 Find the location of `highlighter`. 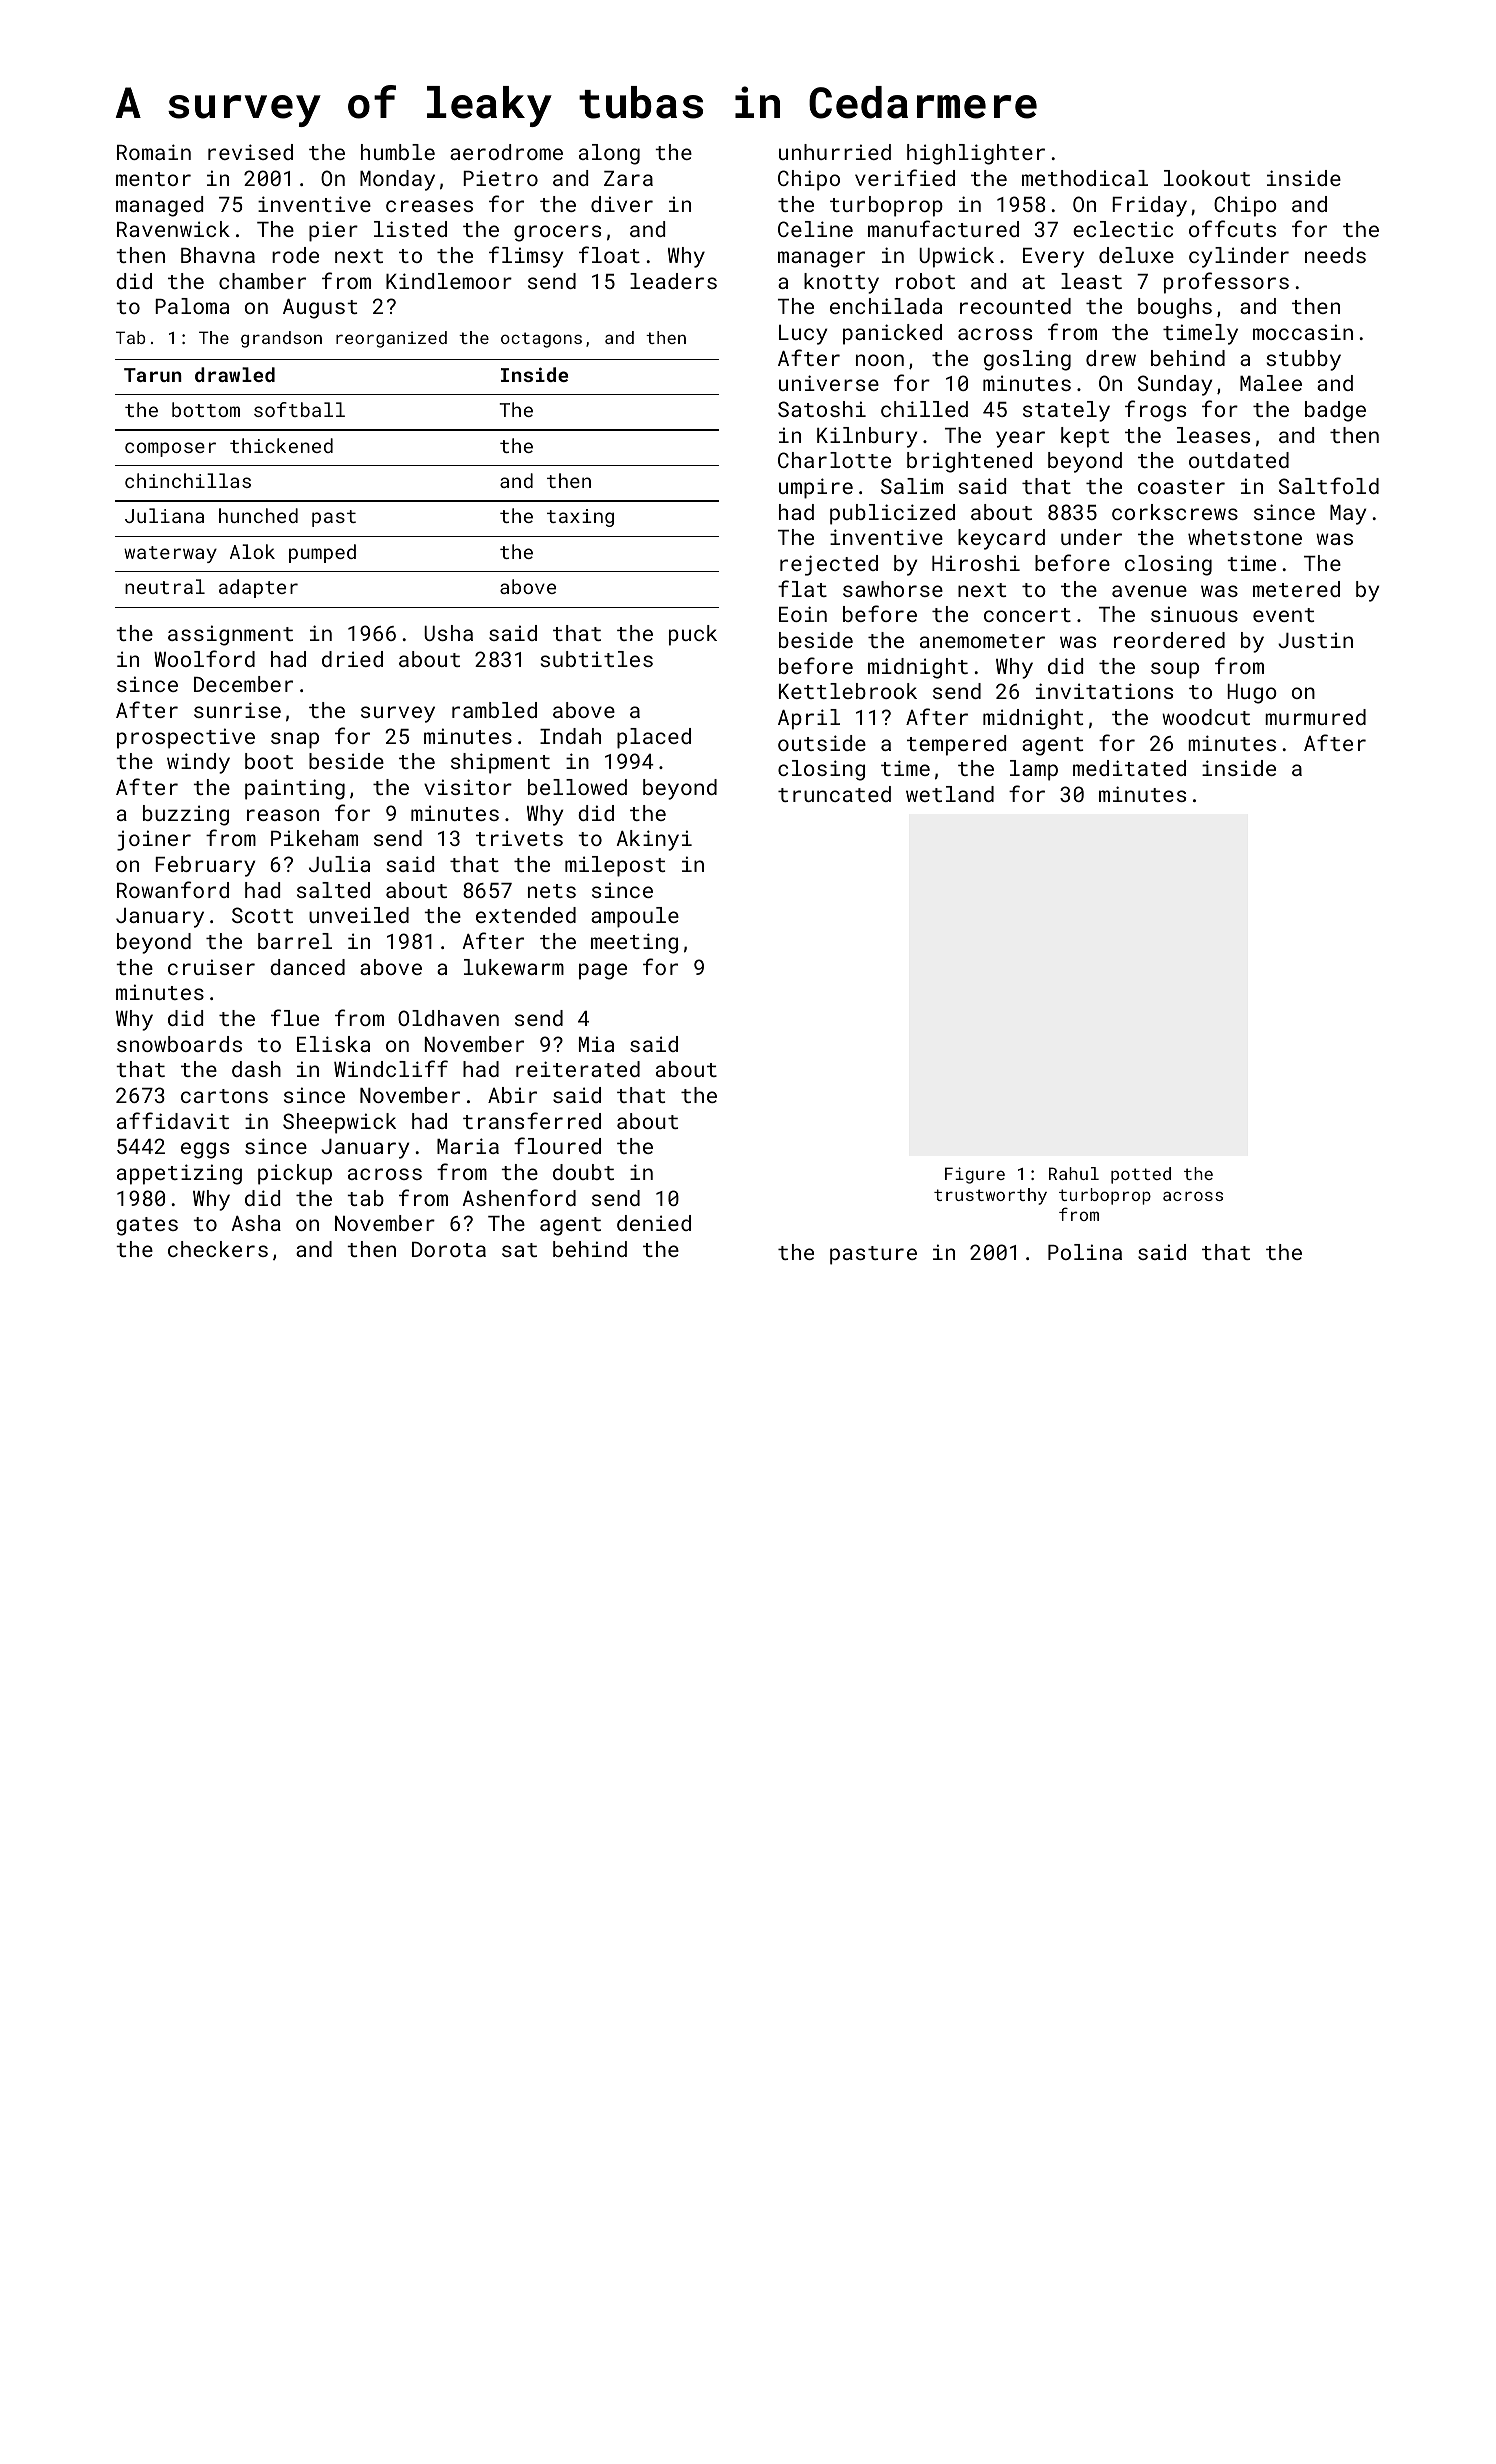

highlighter is located at coordinates (976, 154).
